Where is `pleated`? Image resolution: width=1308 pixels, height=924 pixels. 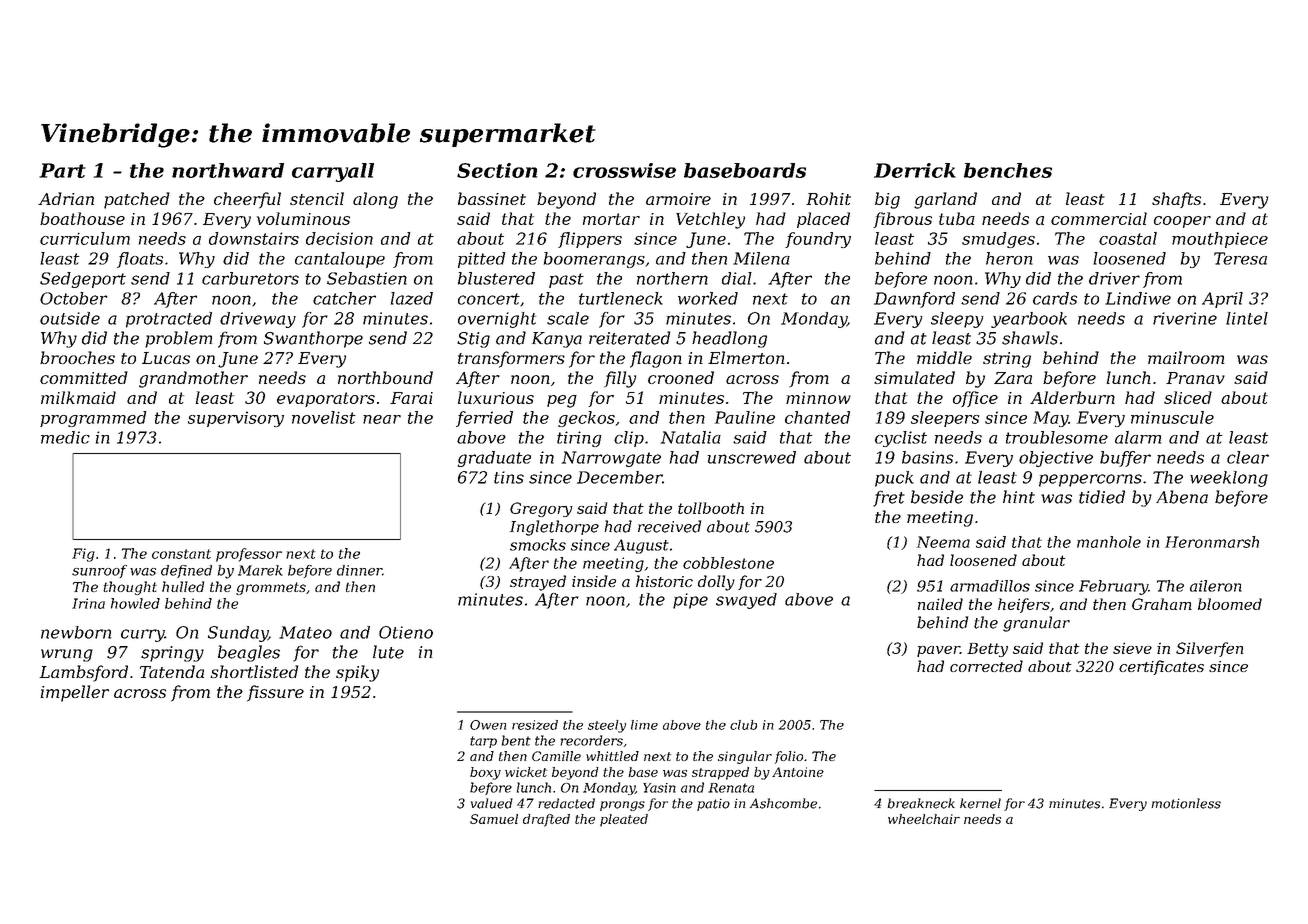
pleated is located at coordinates (624, 820).
